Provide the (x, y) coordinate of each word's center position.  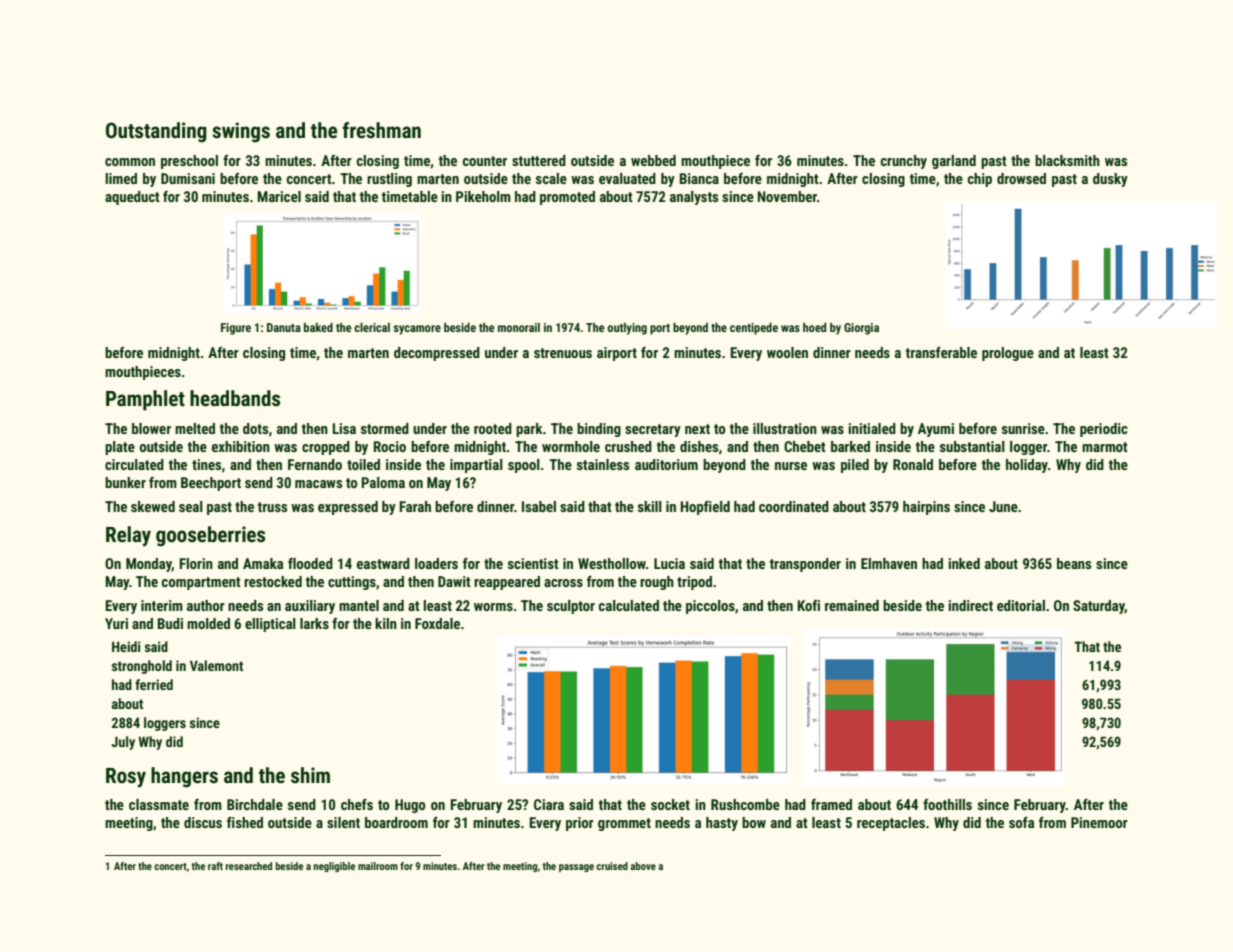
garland (954, 162)
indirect (970, 605)
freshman (381, 130)
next (697, 429)
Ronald (913, 464)
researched (249, 866)
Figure (236, 329)
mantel (359, 605)
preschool (189, 162)
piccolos (710, 607)
